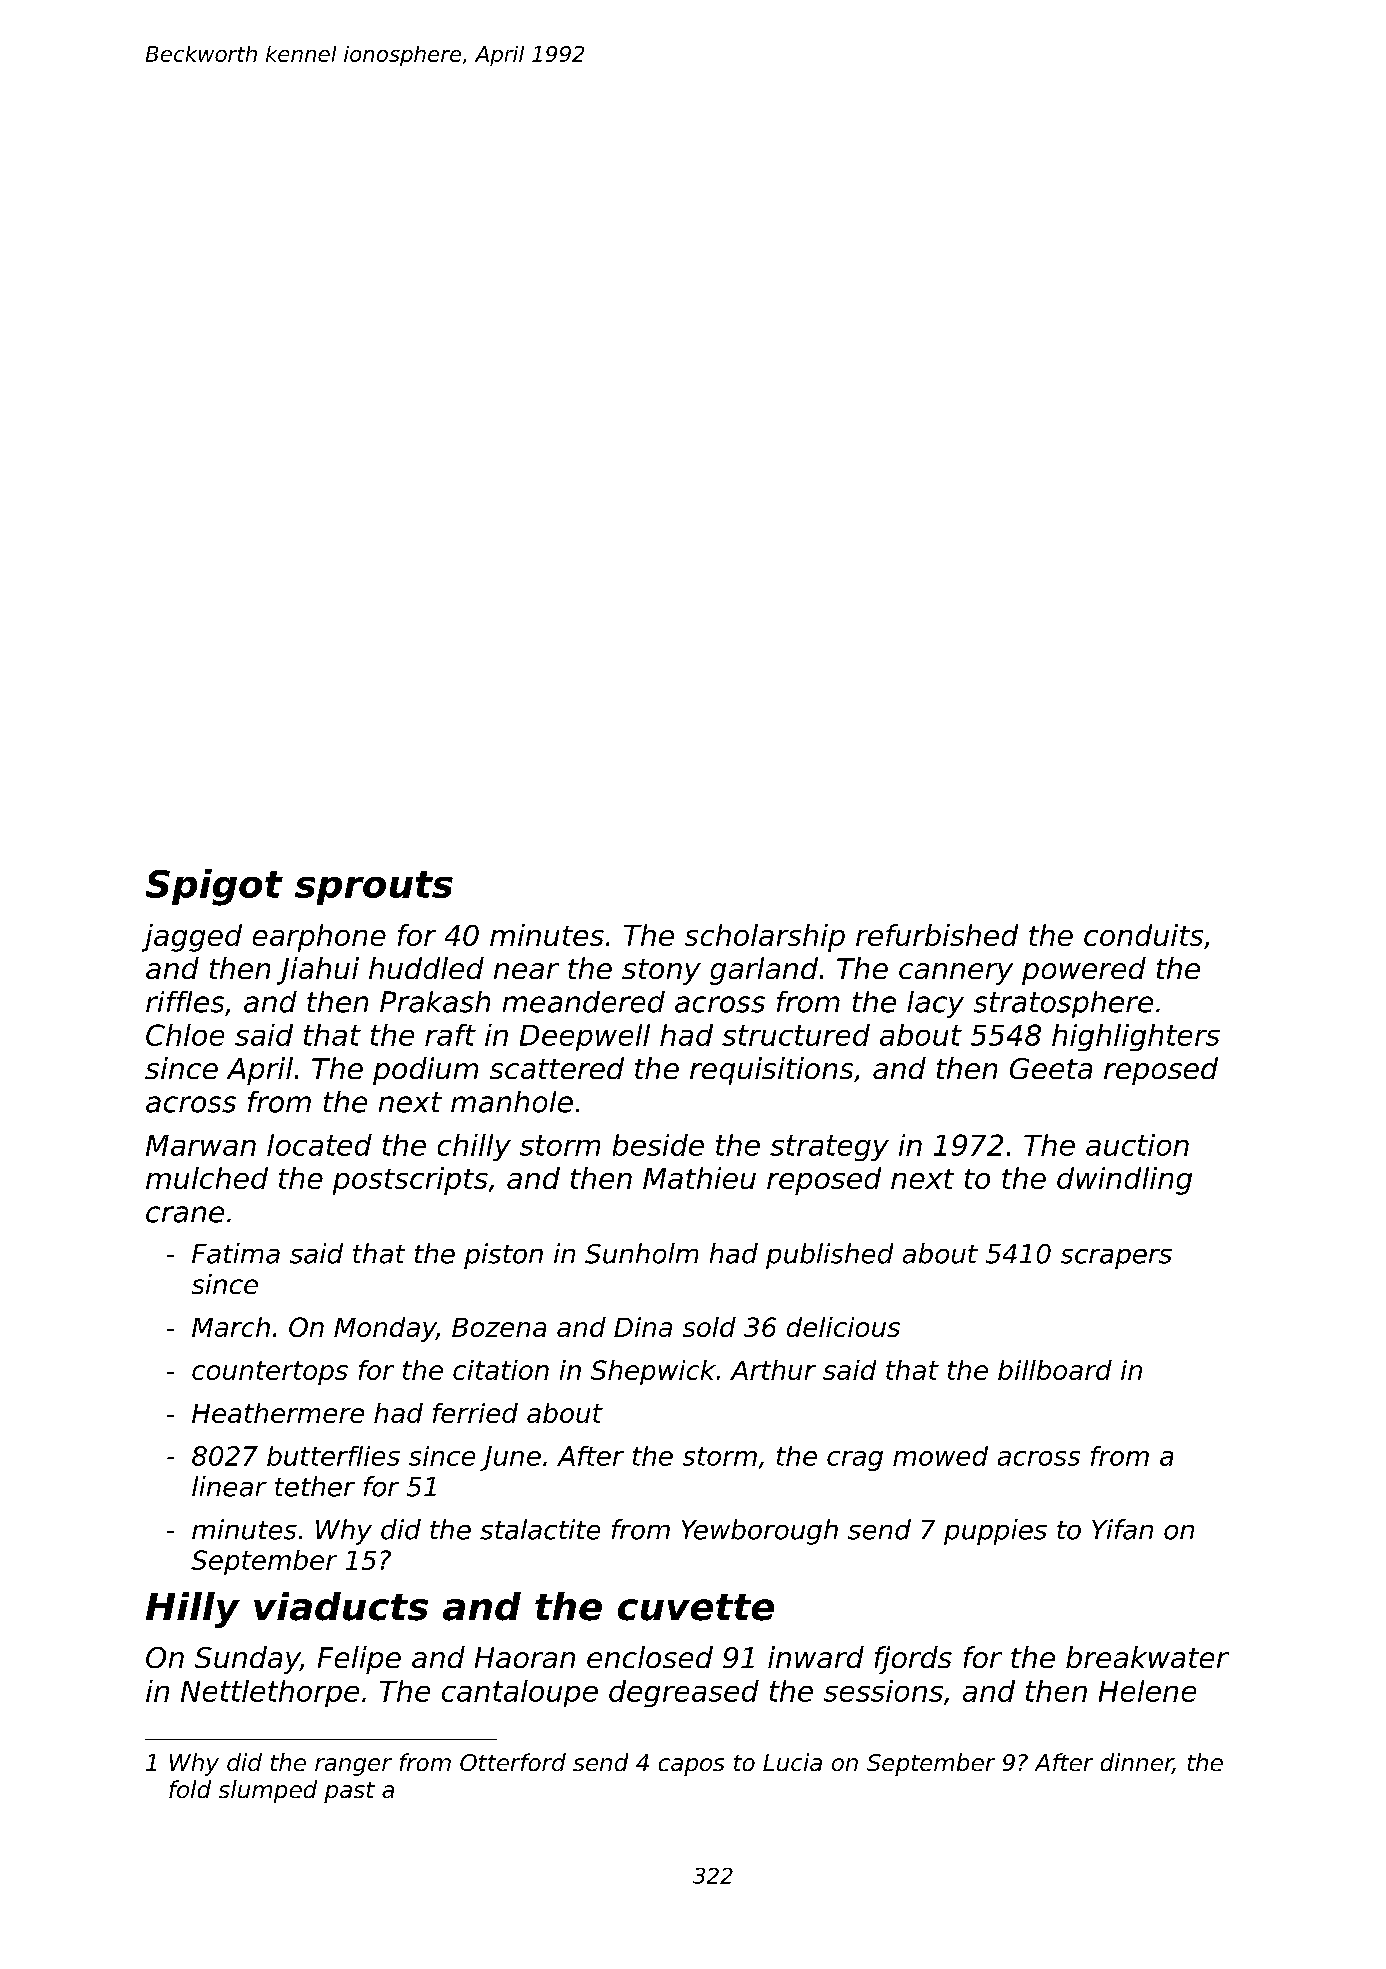 This screenshot has width=1386, height=1969. What do you see at coordinates (650, 1657) in the screenshot?
I see `enclosed` at bounding box center [650, 1657].
